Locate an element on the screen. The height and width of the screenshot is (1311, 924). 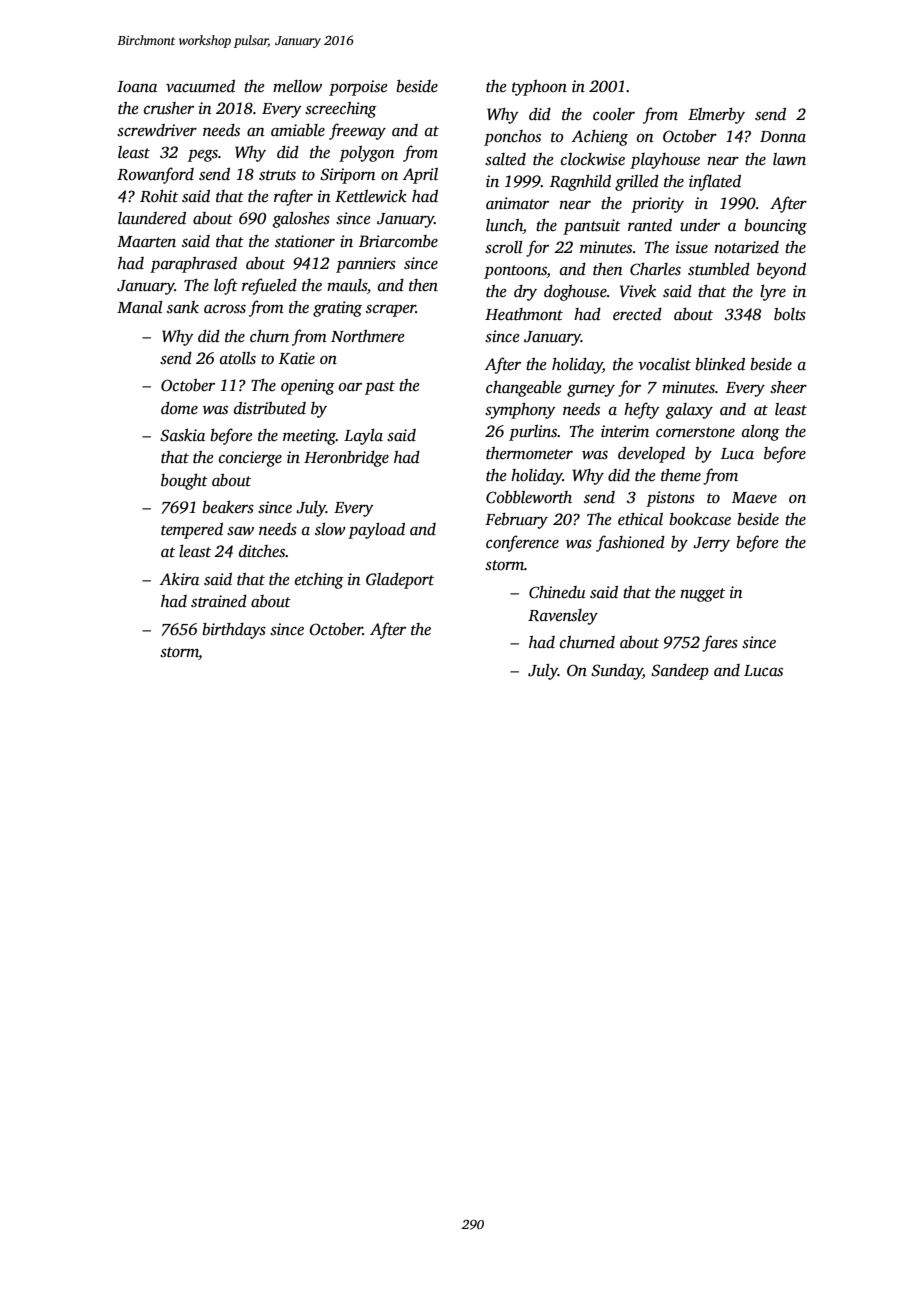
Achieng is located at coordinates (600, 138).
